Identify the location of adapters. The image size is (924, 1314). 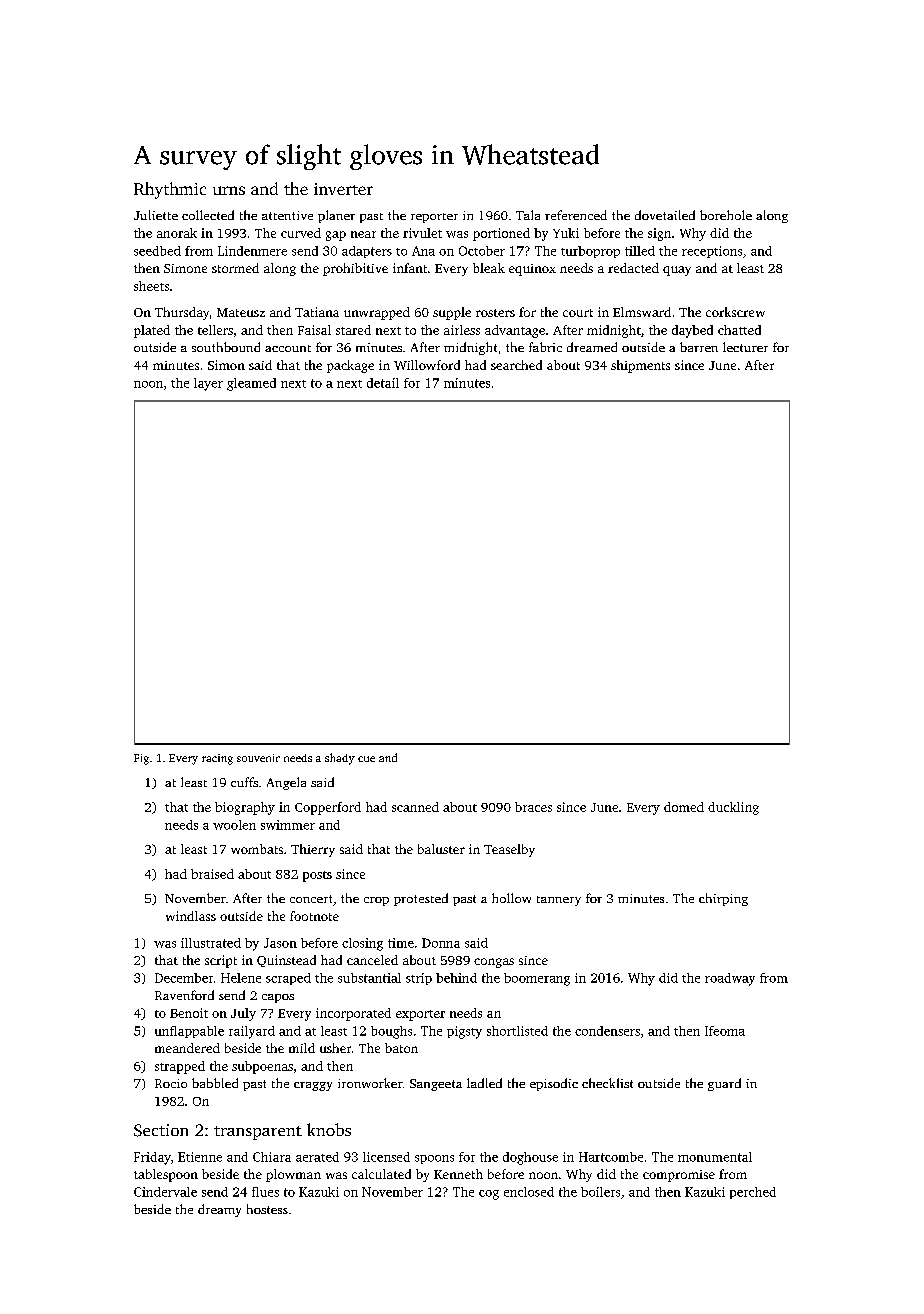
(367, 252).
